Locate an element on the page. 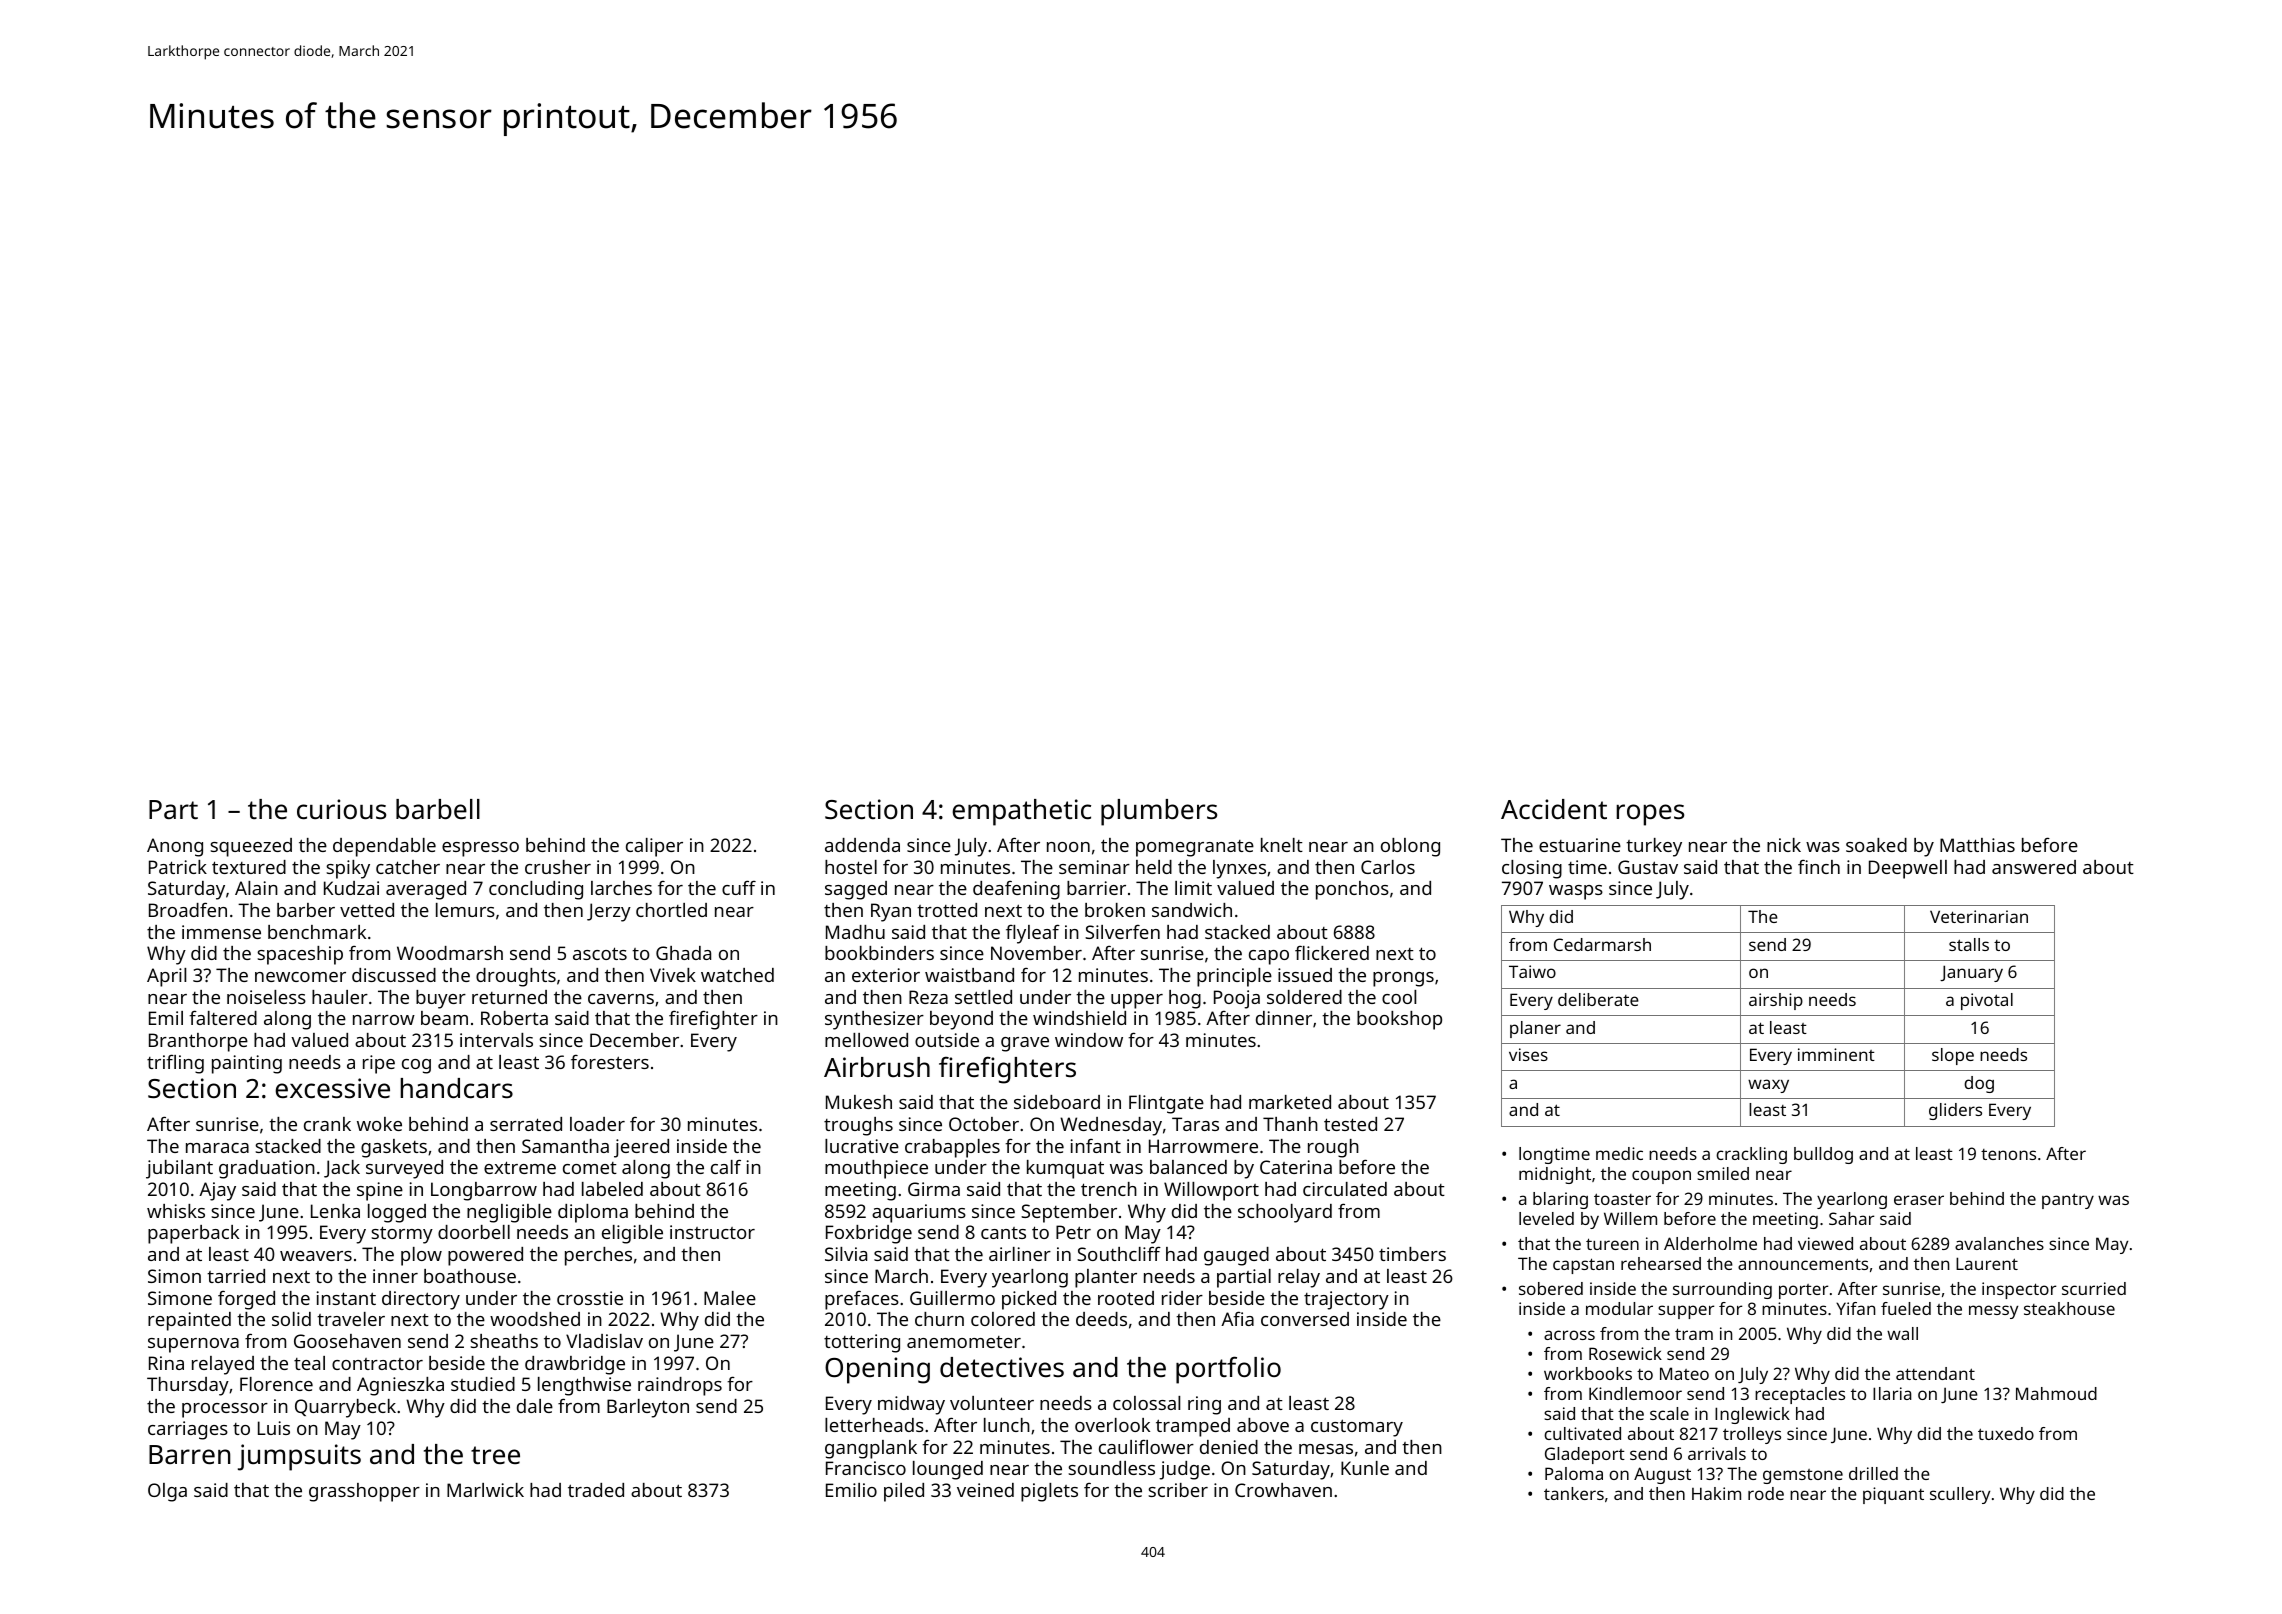 The width and height of the document is (2282, 1614). anemometer is located at coordinates (964, 1342).
